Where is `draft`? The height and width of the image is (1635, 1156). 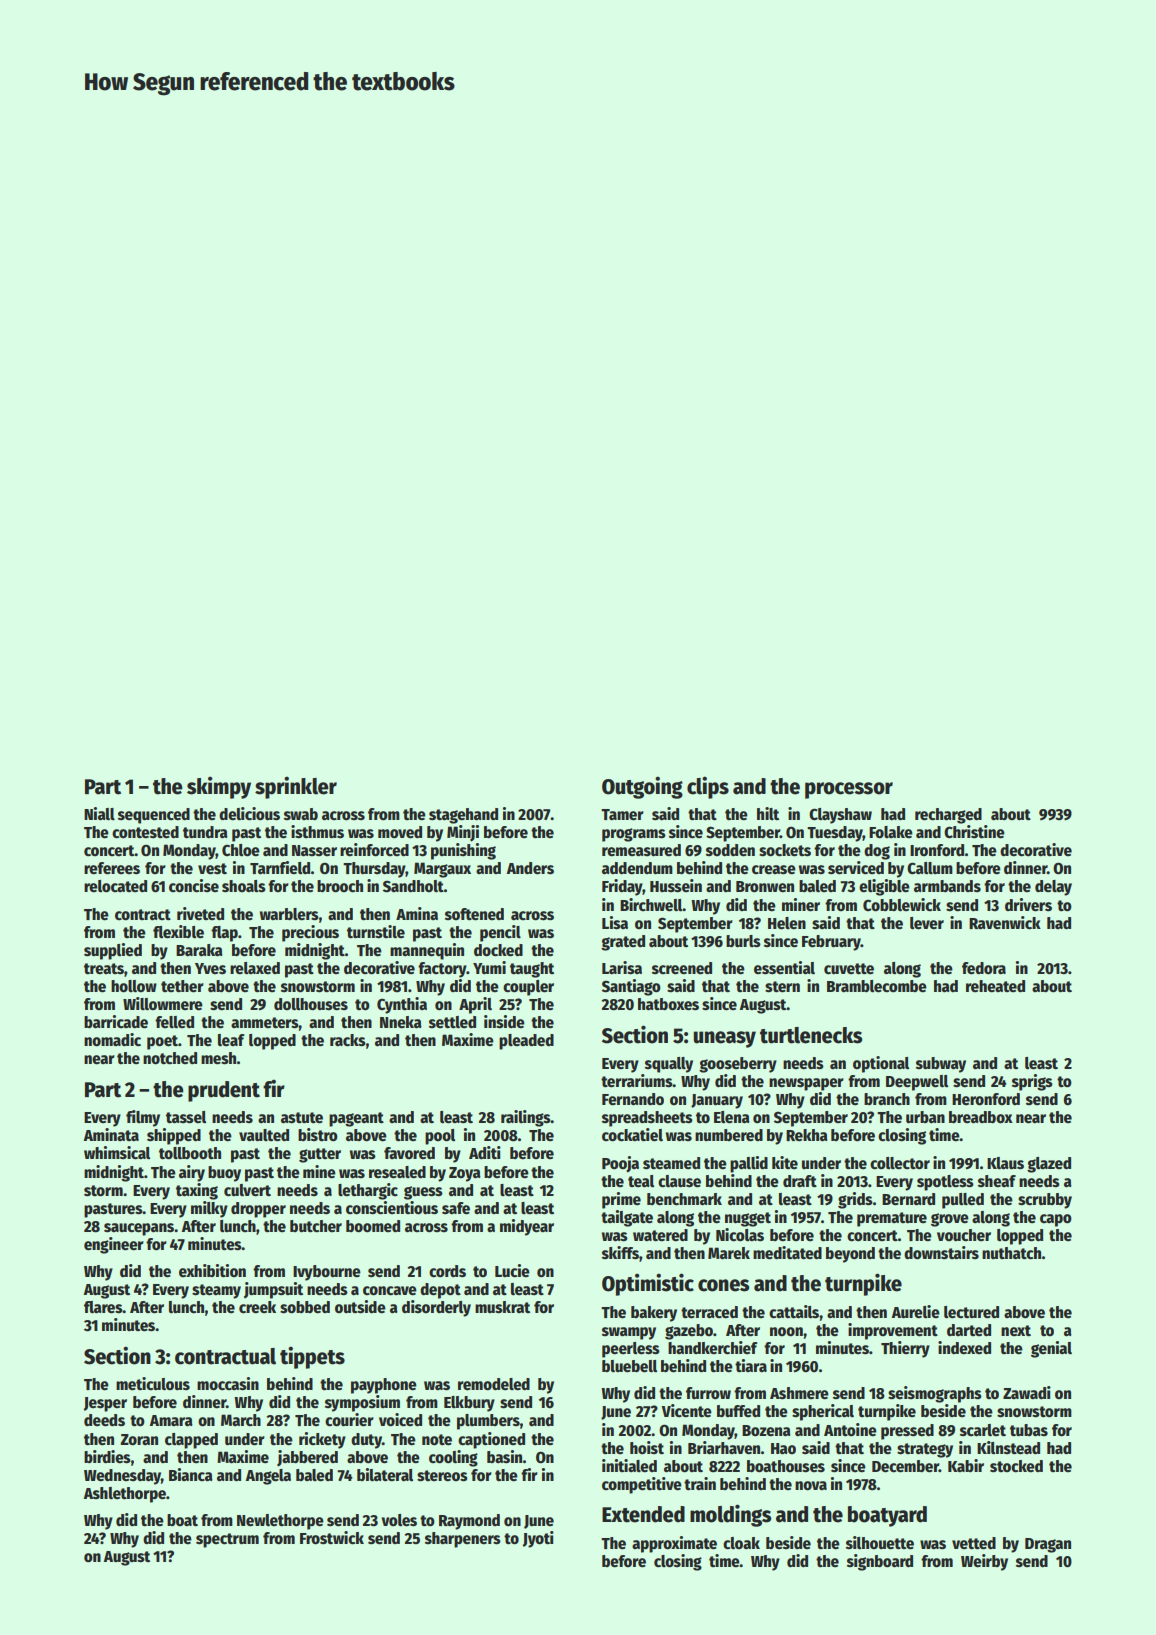
draft is located at coordinates (800, 1181).
